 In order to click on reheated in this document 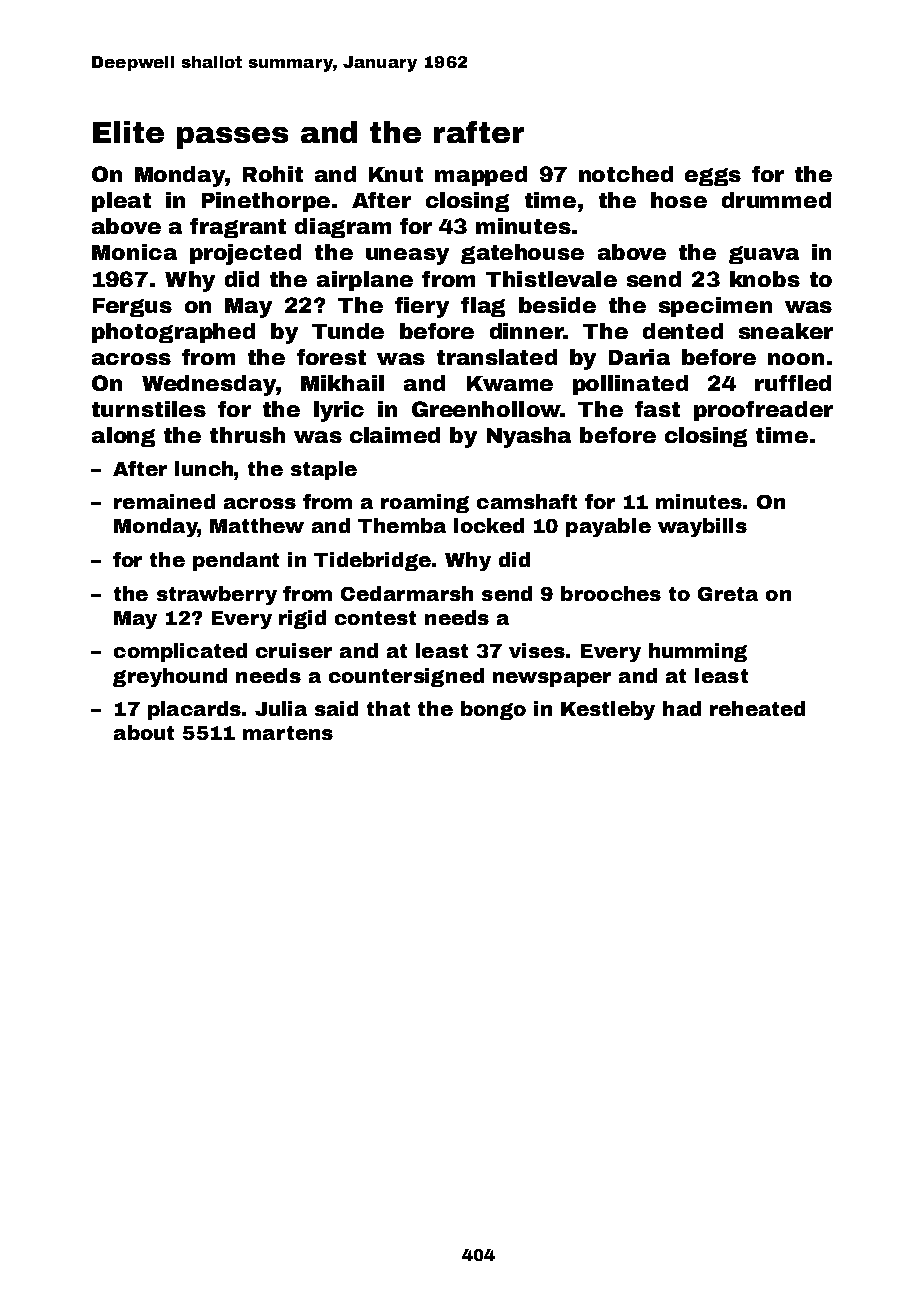, I will do `click(757, 708)`.
